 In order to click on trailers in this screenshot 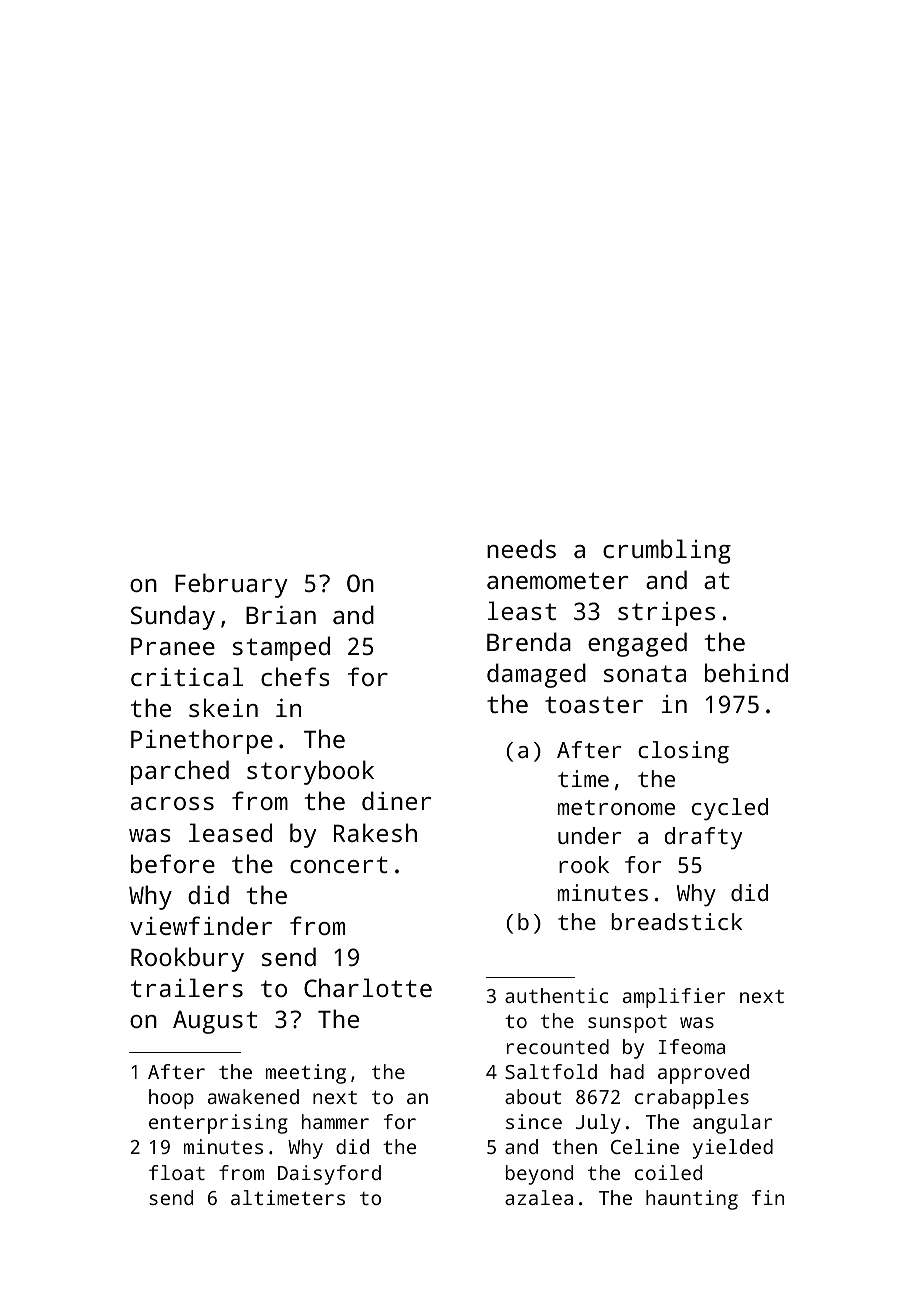, I will do `click(187, 987)`.
